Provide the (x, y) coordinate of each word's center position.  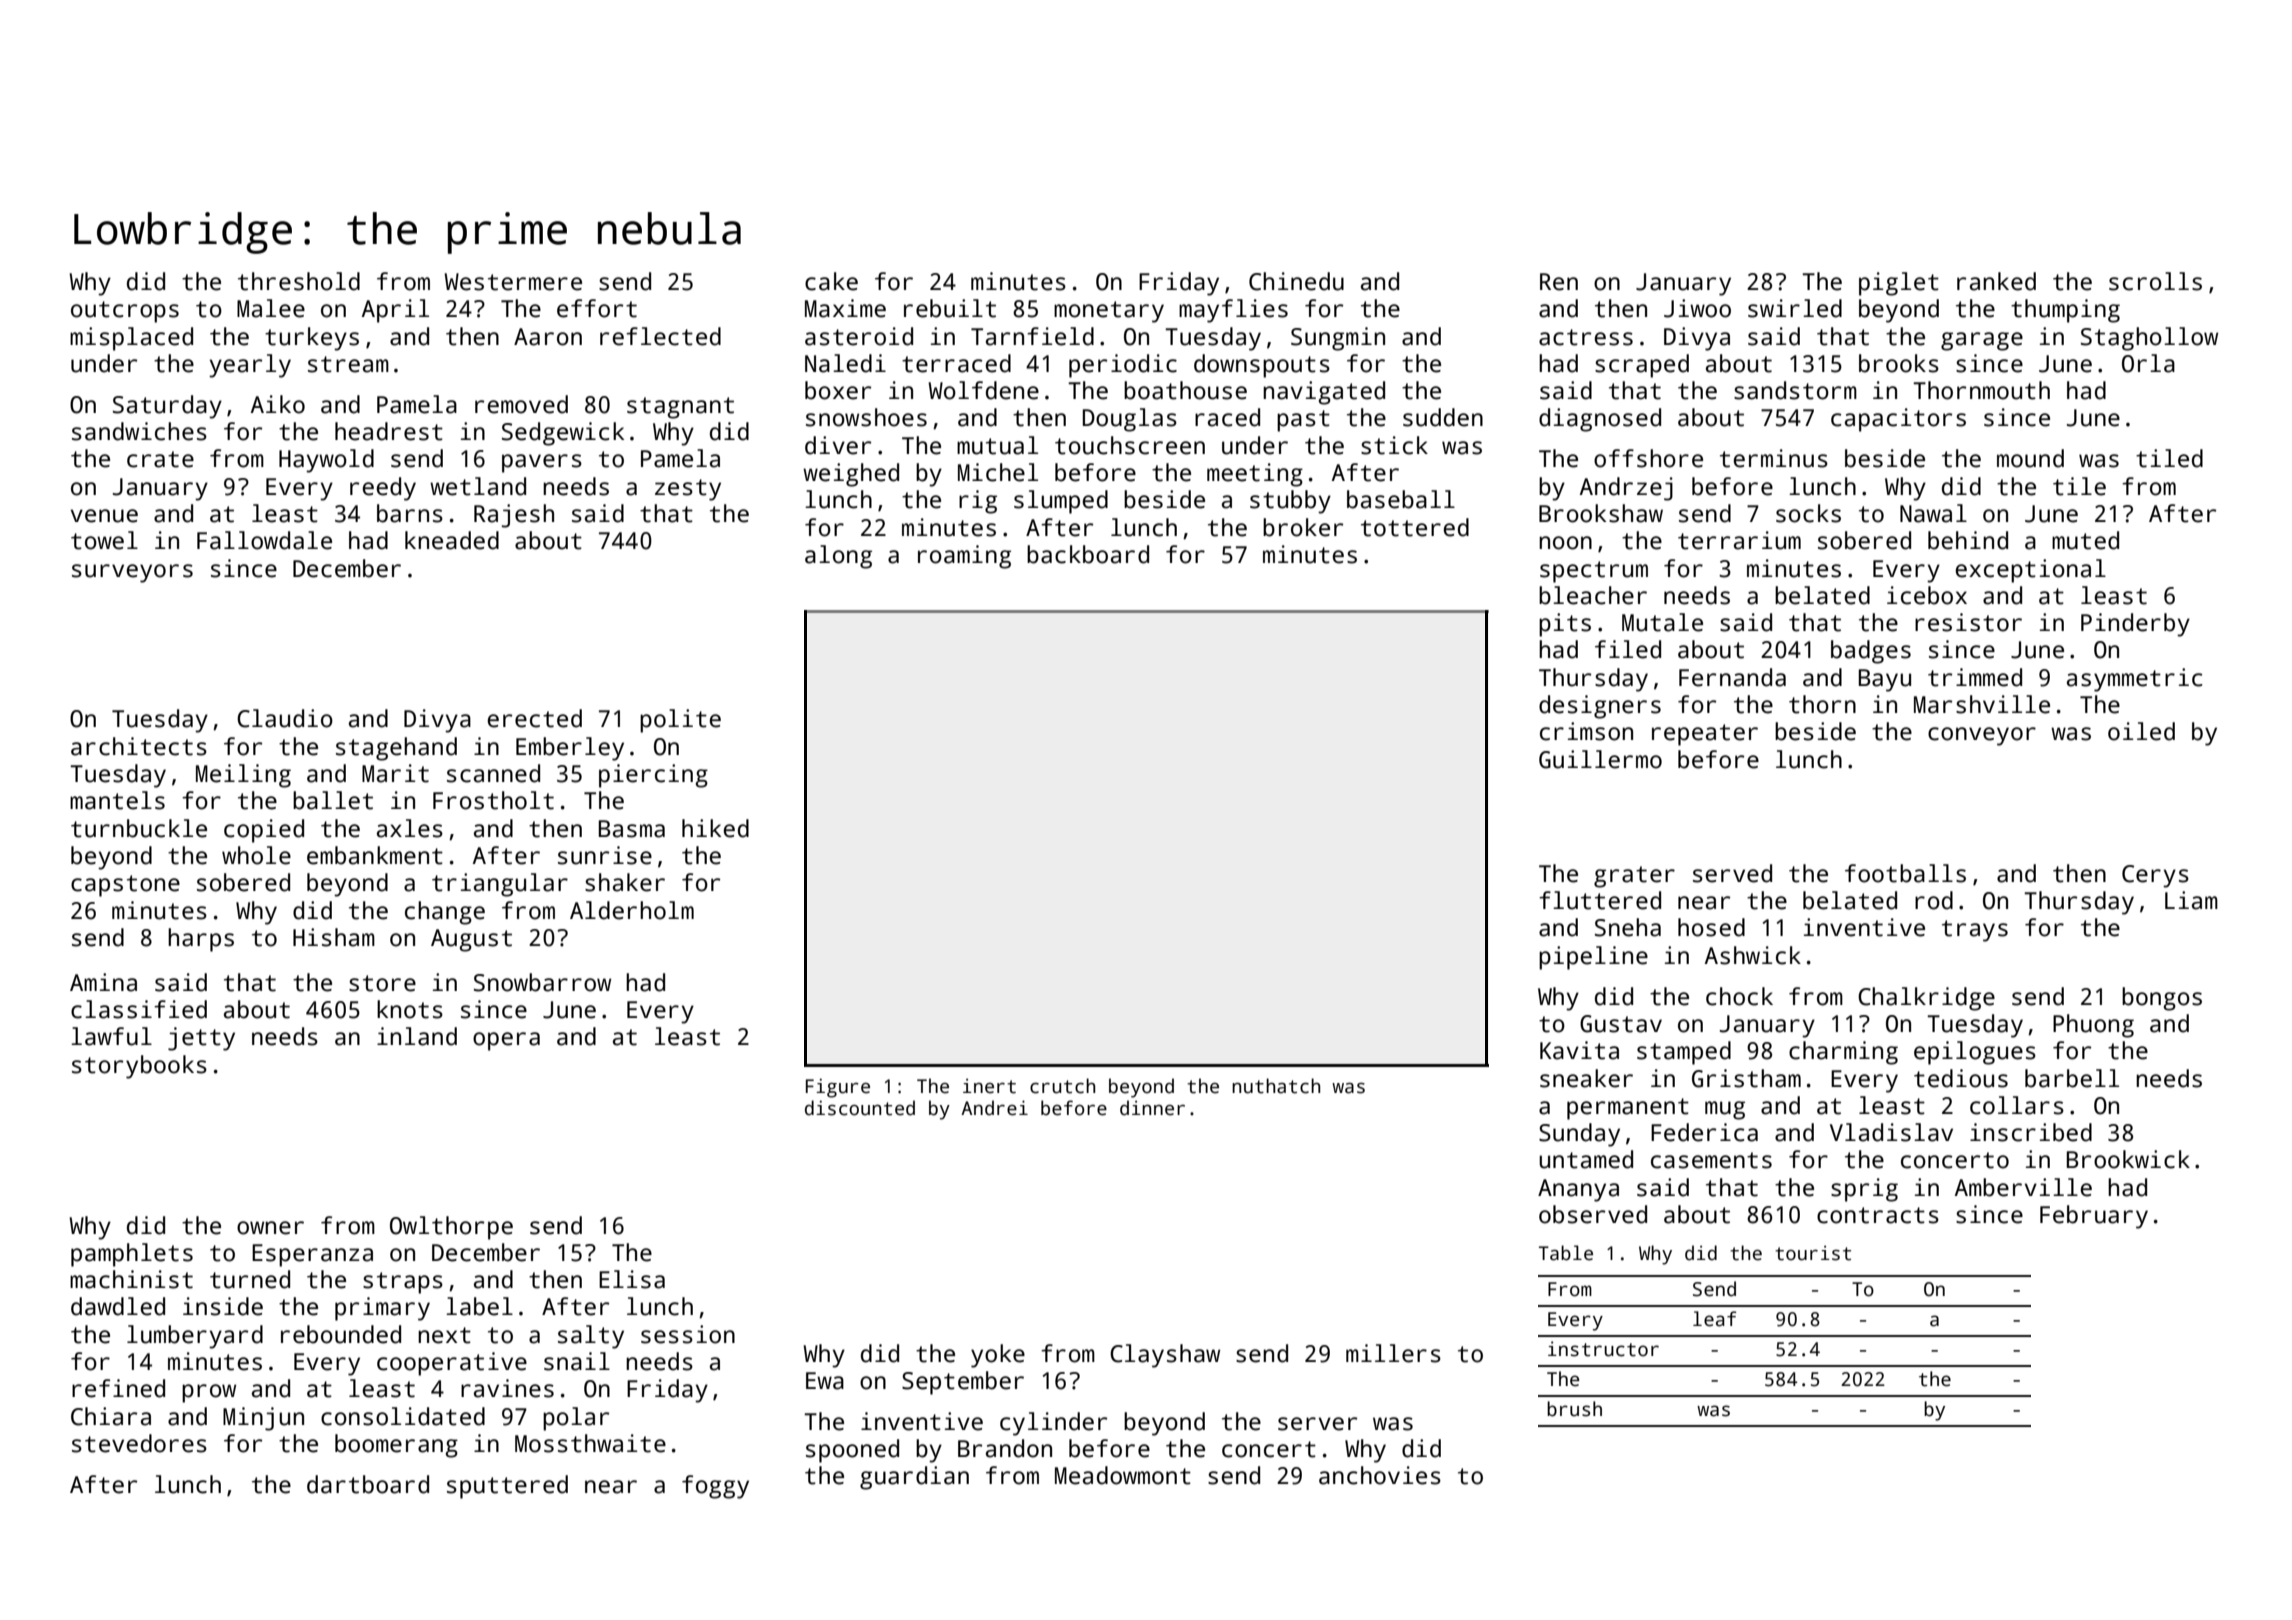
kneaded (452, 540)
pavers (542, 463)
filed (1628, 649)
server (1317, 1424)
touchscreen (1130, 445)
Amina (103, 982)
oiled (2141, 731)
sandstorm (1795, 390)
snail (577, 1361)
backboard (1088, 554)
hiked (715, 828)
